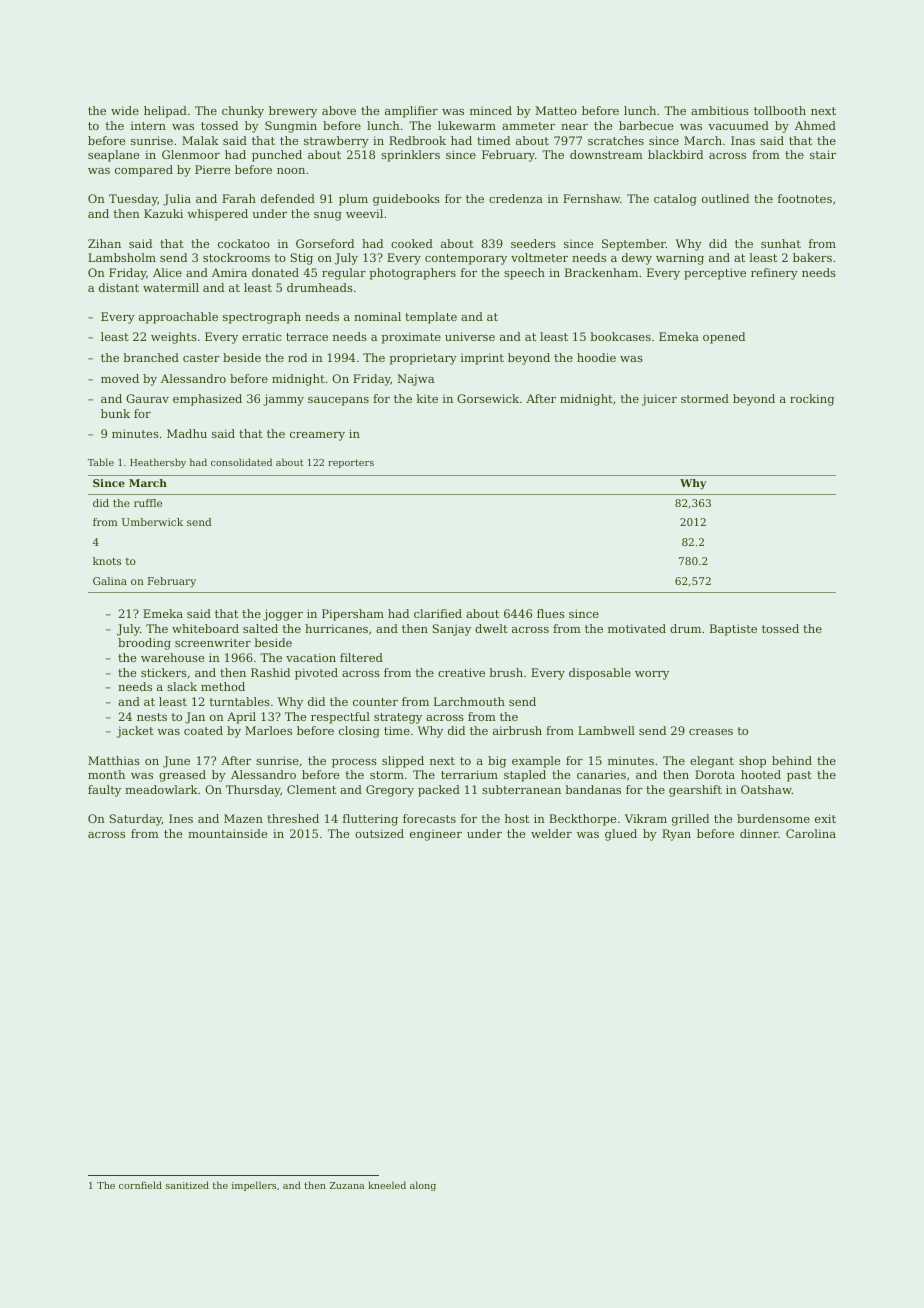 The width and height of the document is (924, 1308). I want to click on outlined, so click(725, 198).
